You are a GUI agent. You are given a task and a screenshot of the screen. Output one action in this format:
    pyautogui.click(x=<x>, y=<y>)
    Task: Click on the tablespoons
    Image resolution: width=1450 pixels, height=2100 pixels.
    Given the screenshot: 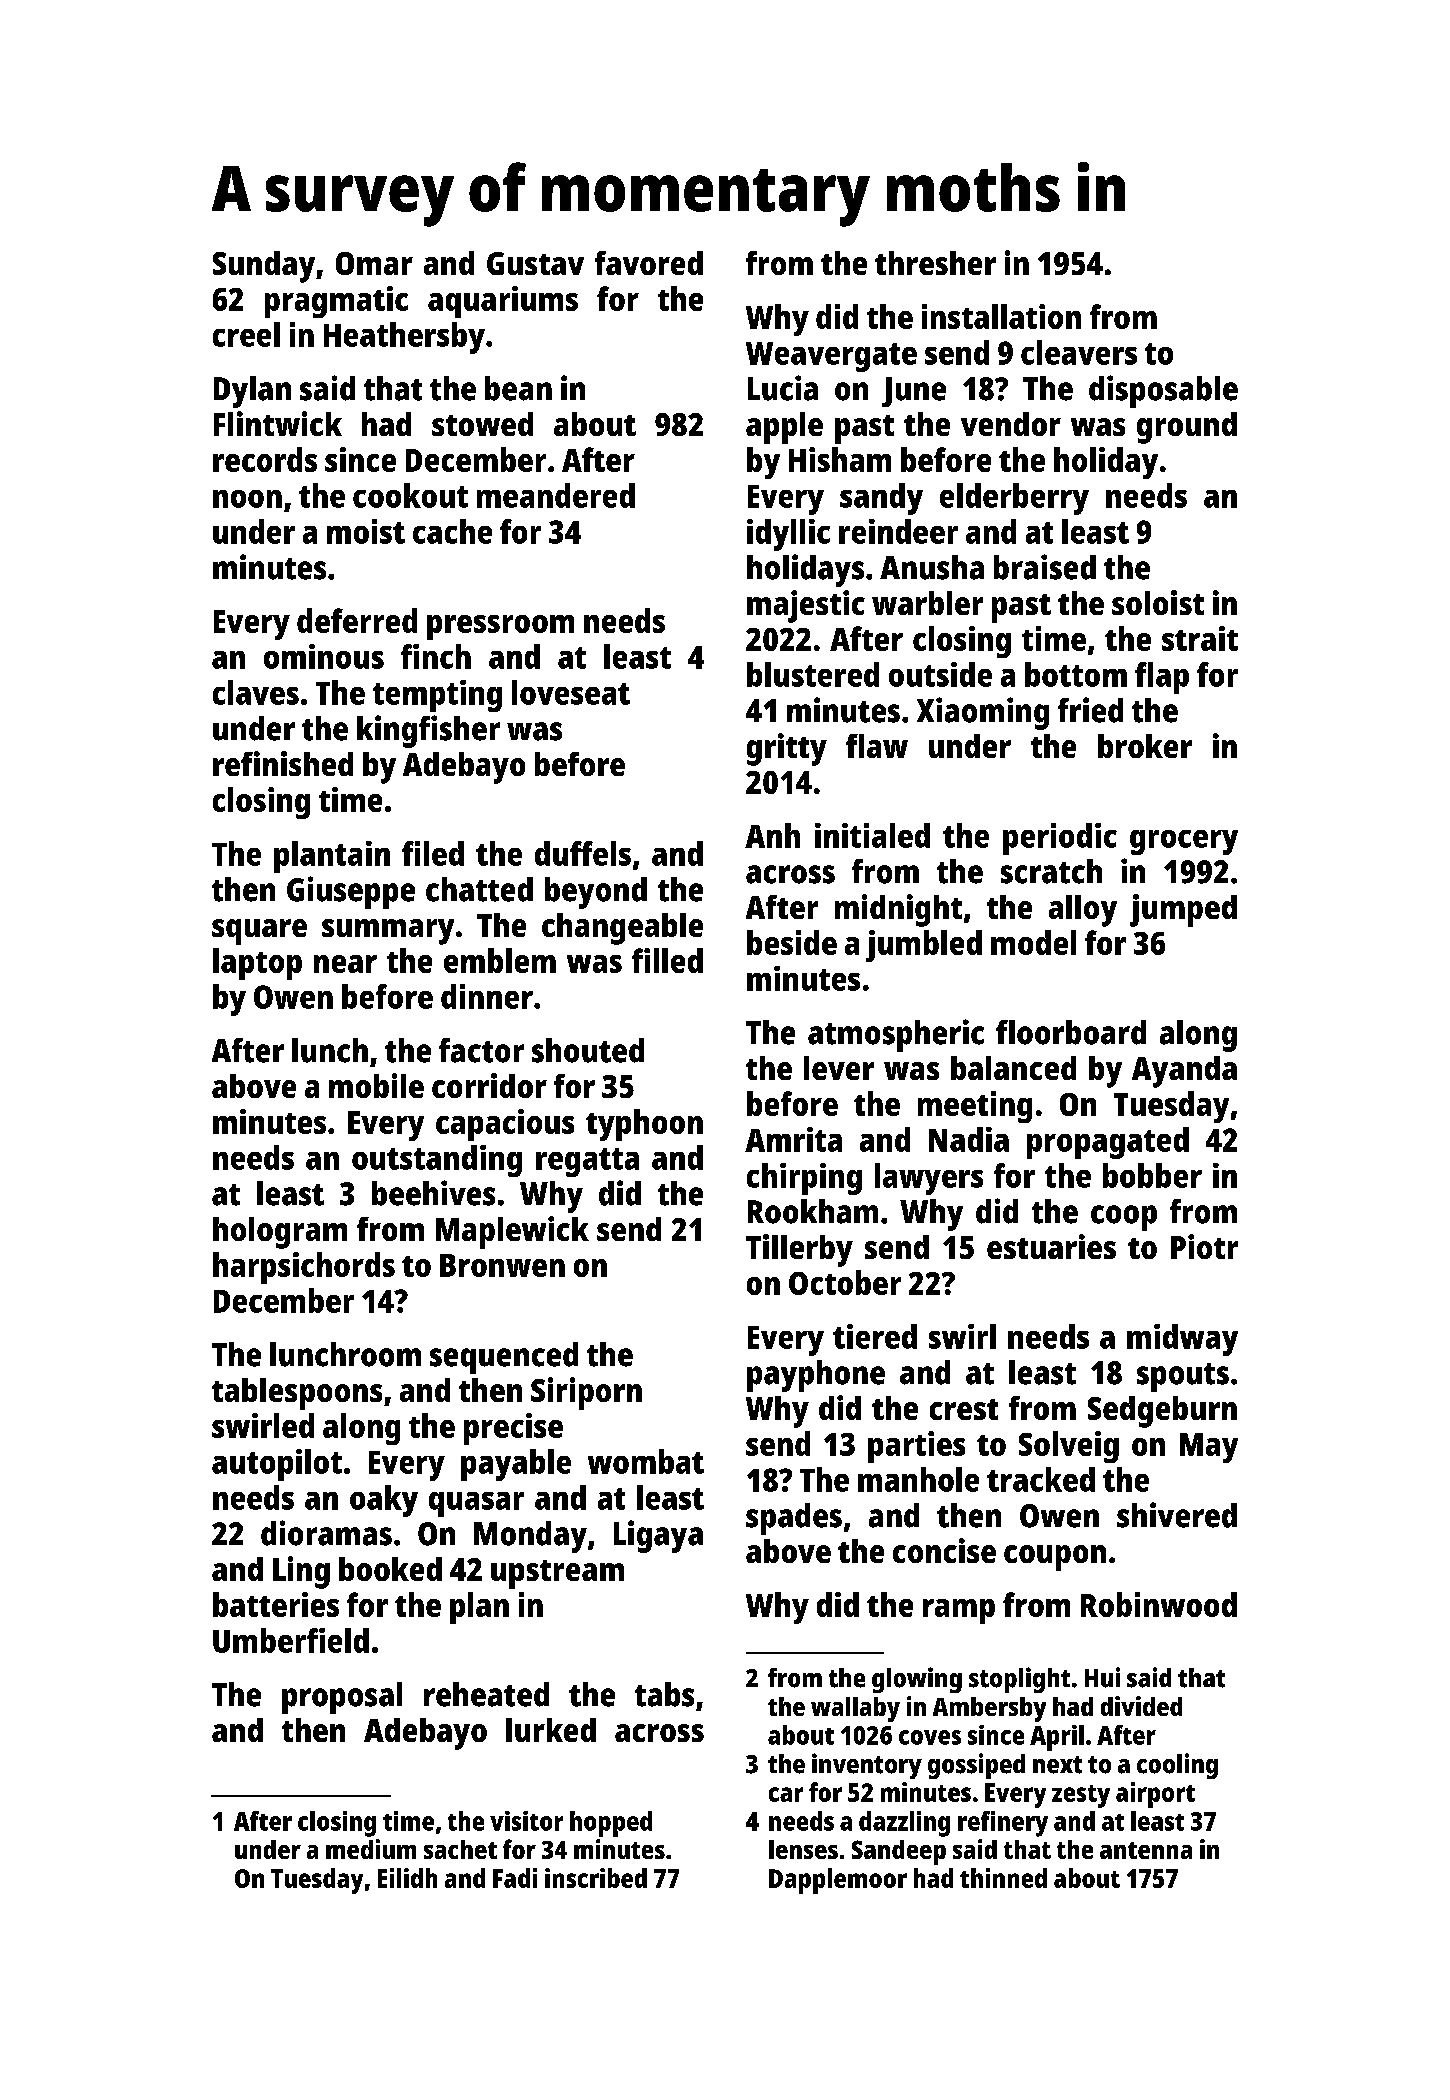 What is the action you would take?
    pyautogui.click(x=297, y=1394)
